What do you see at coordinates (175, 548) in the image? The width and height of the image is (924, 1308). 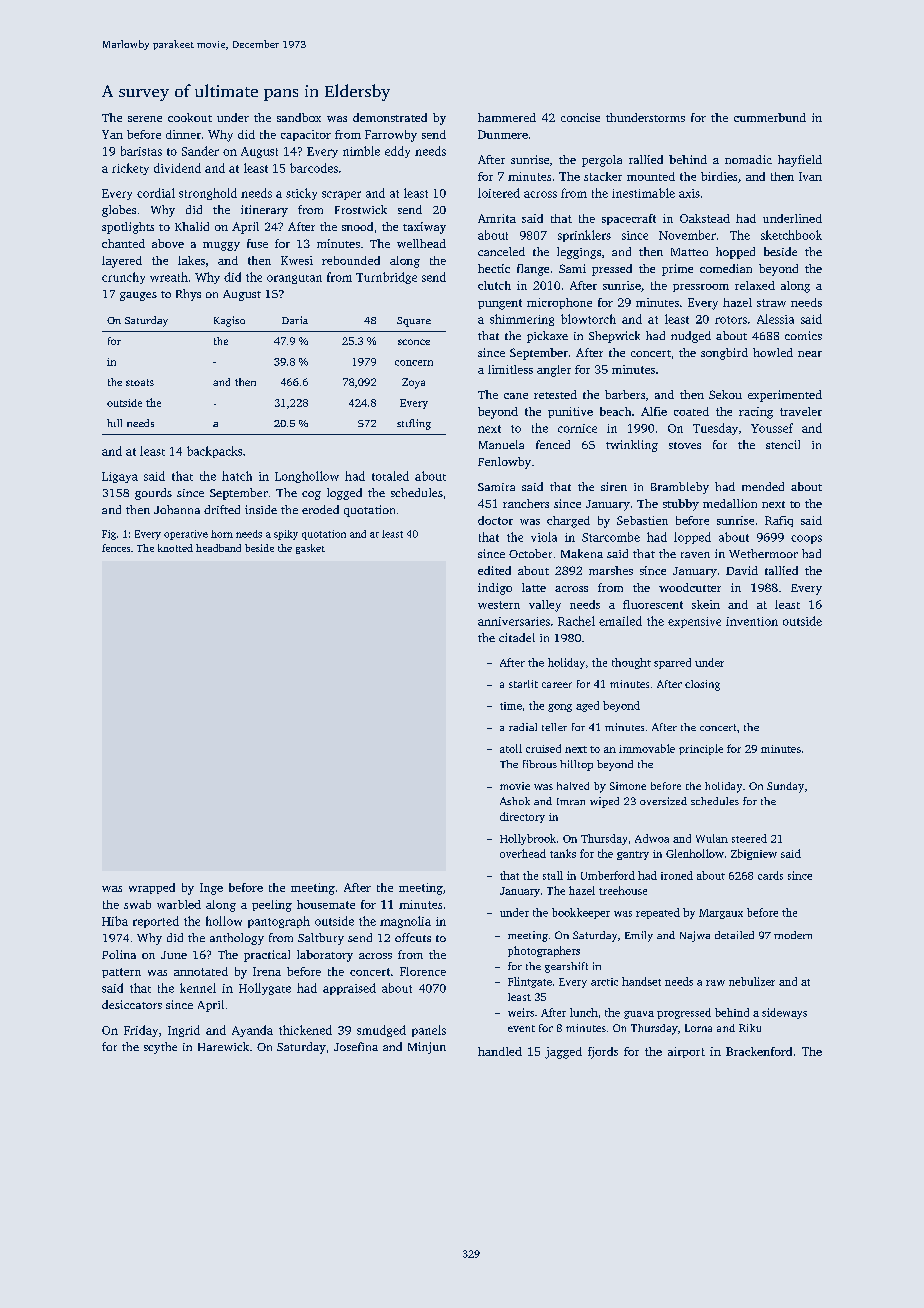 I see `knotted` at bounding box center [175, 548].
